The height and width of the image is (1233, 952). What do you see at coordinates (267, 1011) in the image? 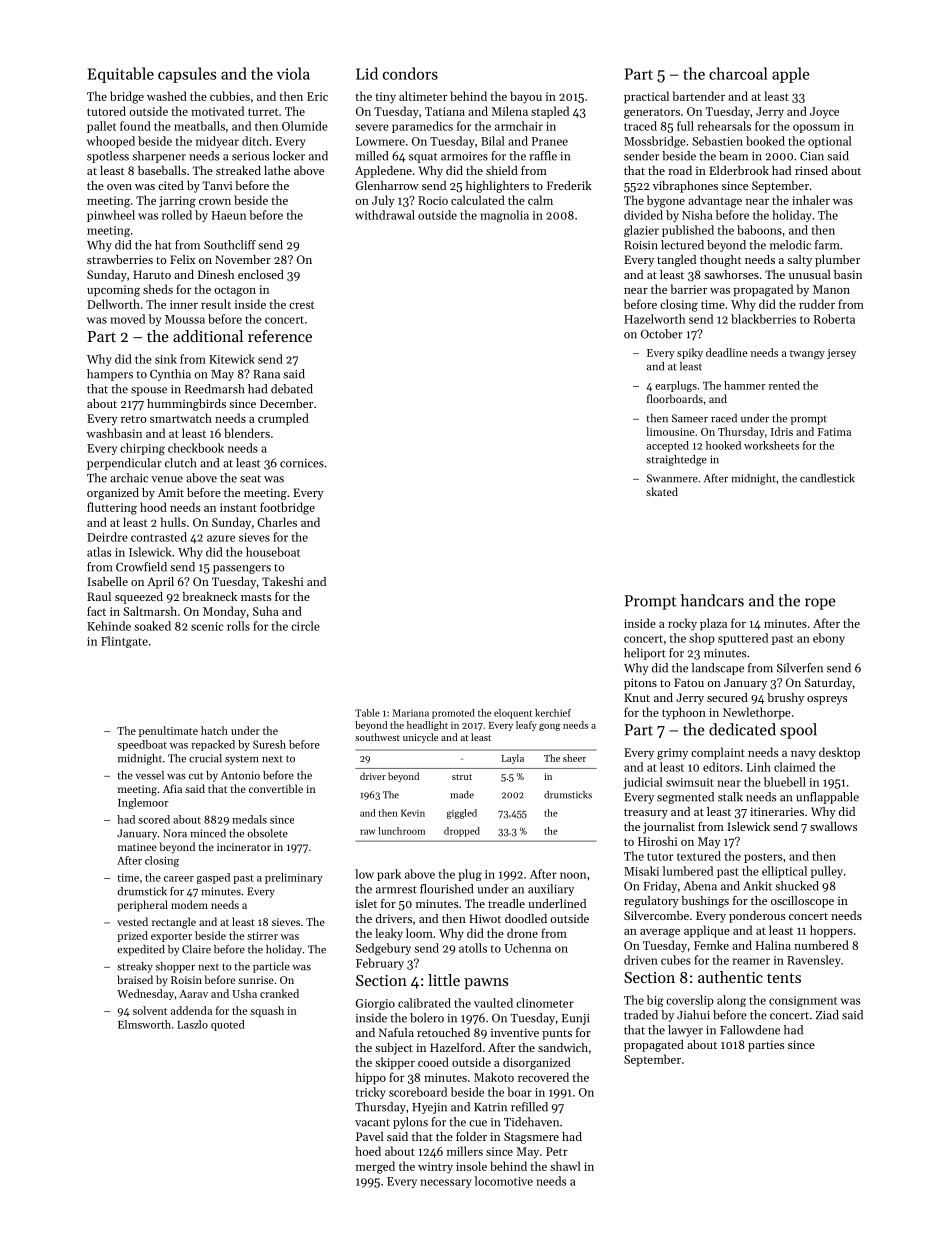
I see `squash` at bounding box center [267, 1011].
